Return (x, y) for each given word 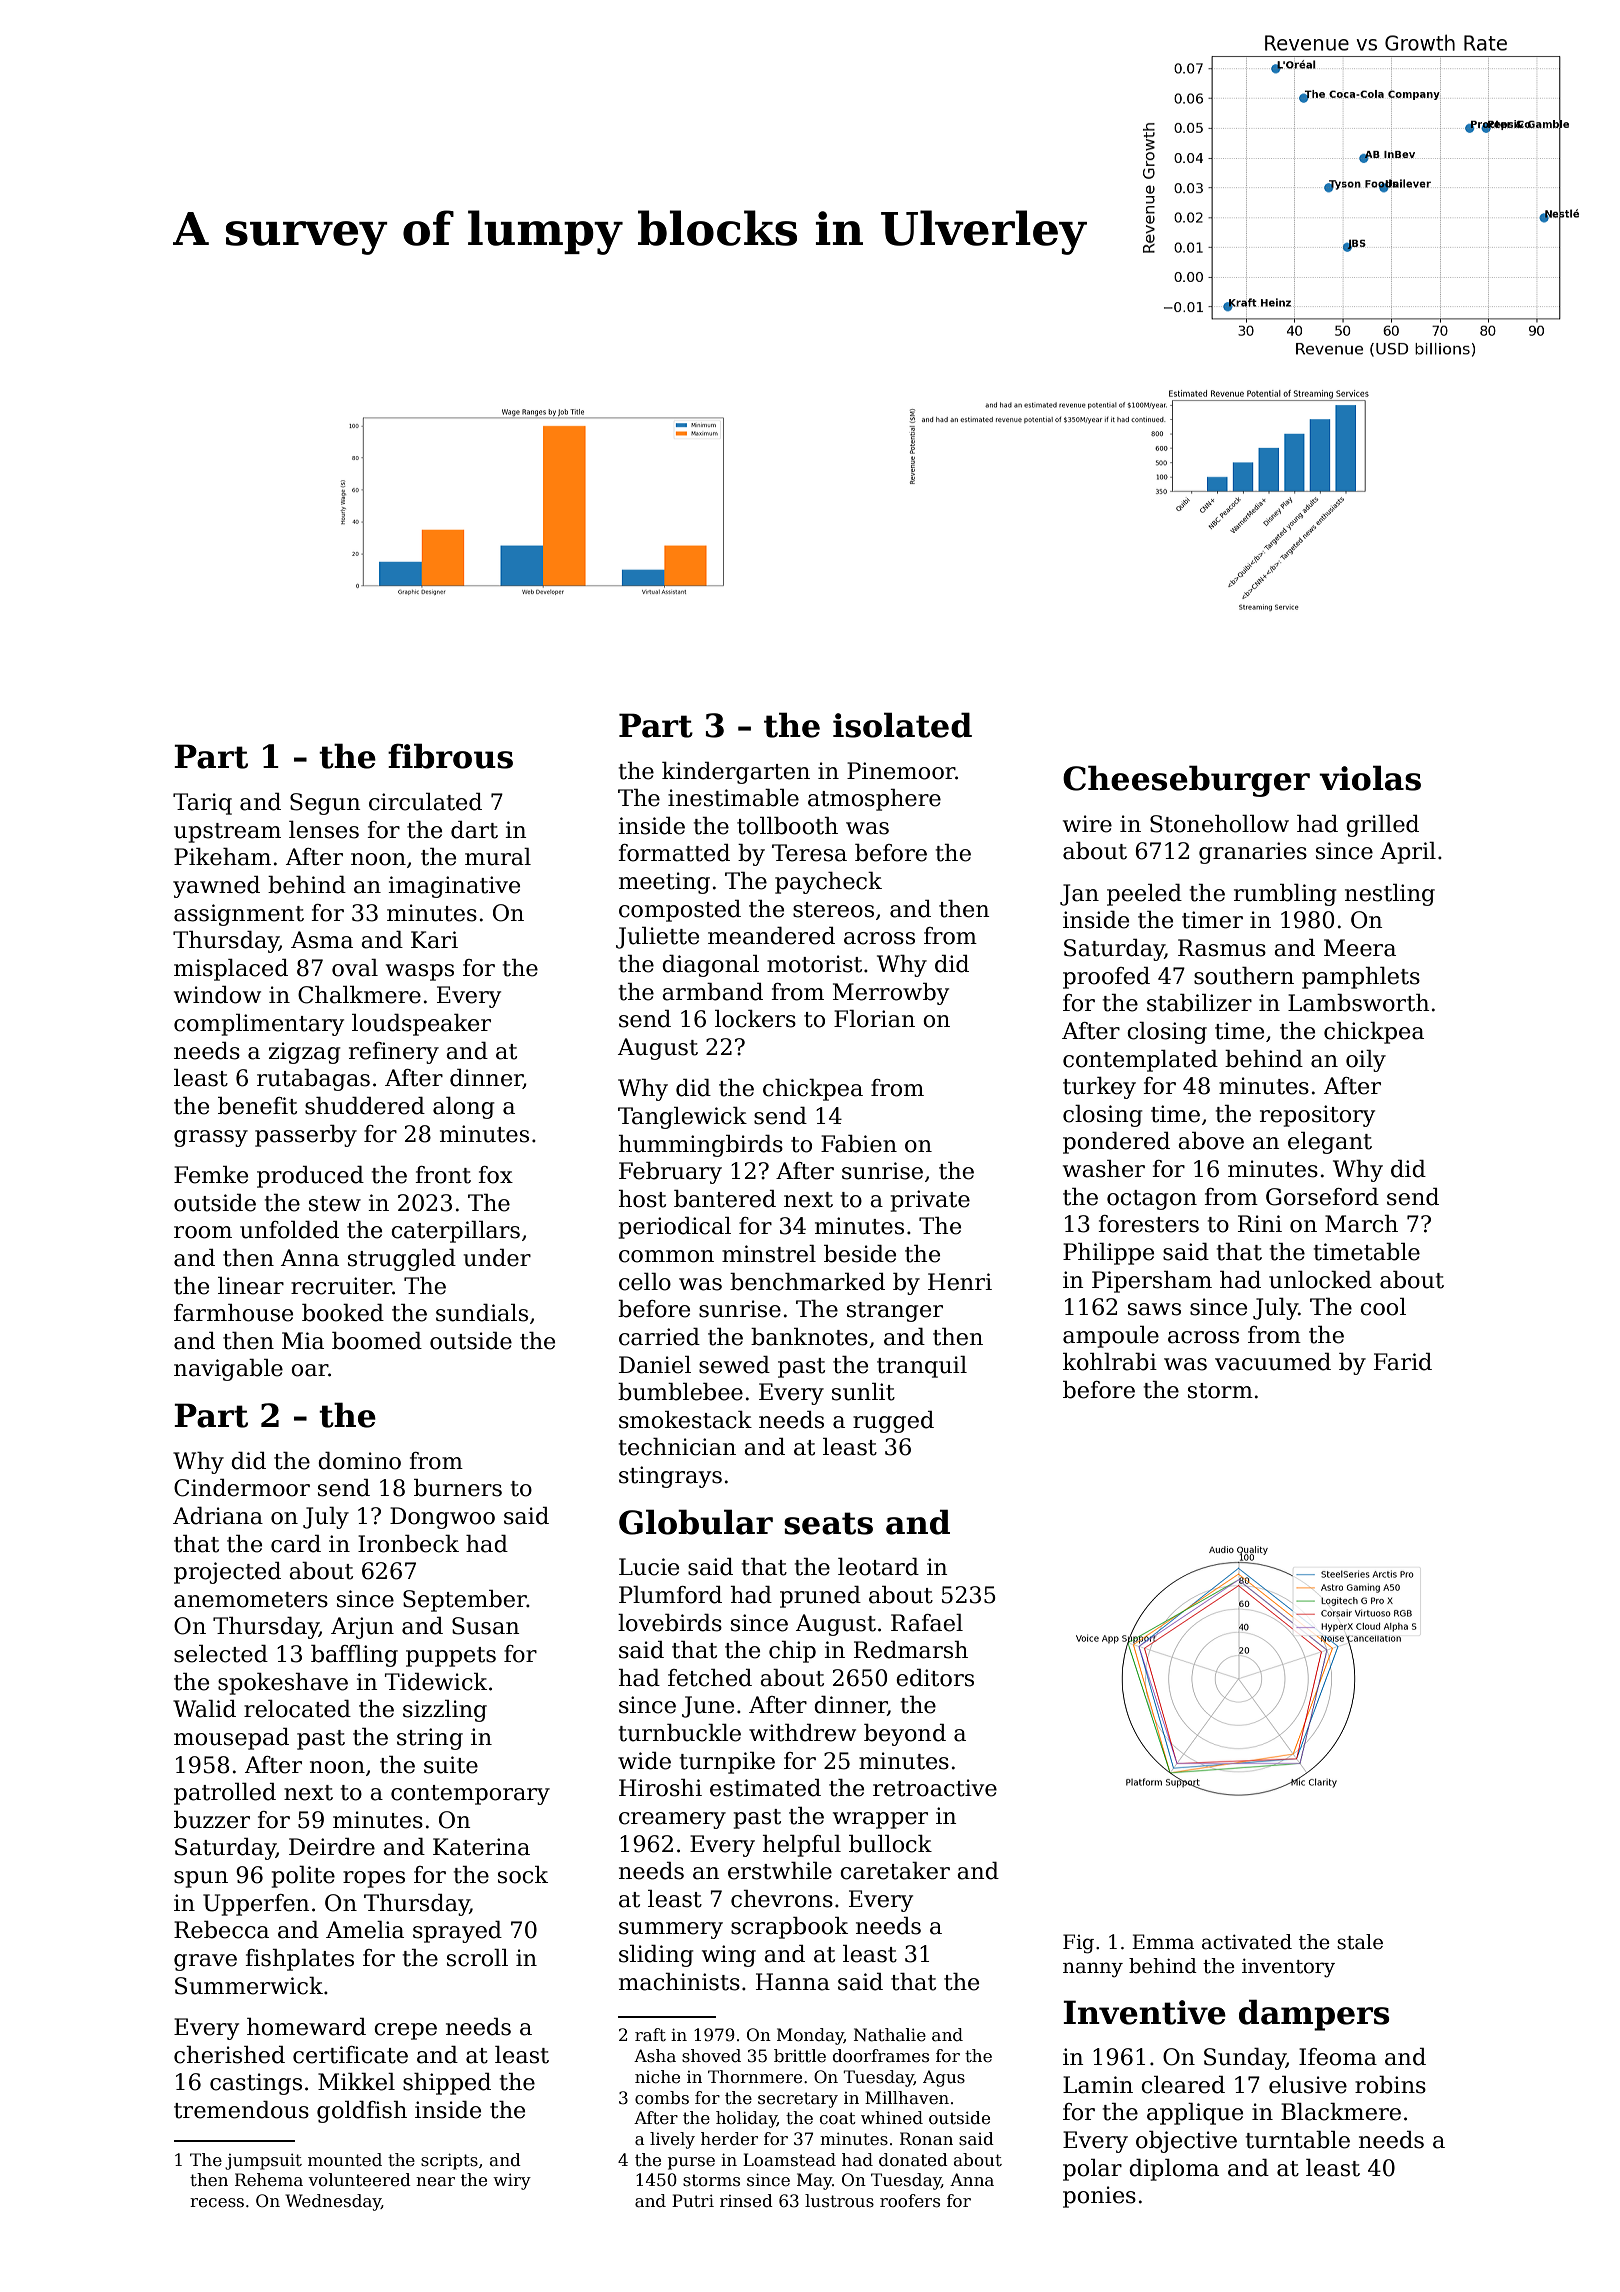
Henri (960, 1282)
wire (1087, 824)
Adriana (218, 1516)
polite (303, 1877)
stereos (833, 910)
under (497, 1258)
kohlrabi (1110, 1362)
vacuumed (1273, 1362)
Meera (1360, 948)
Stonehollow (1219, 824)
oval (355, 968)
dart (474, 830)
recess (217, 2203)
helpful (802, 1846)
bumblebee (680, 1392)
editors (935, 1678)
